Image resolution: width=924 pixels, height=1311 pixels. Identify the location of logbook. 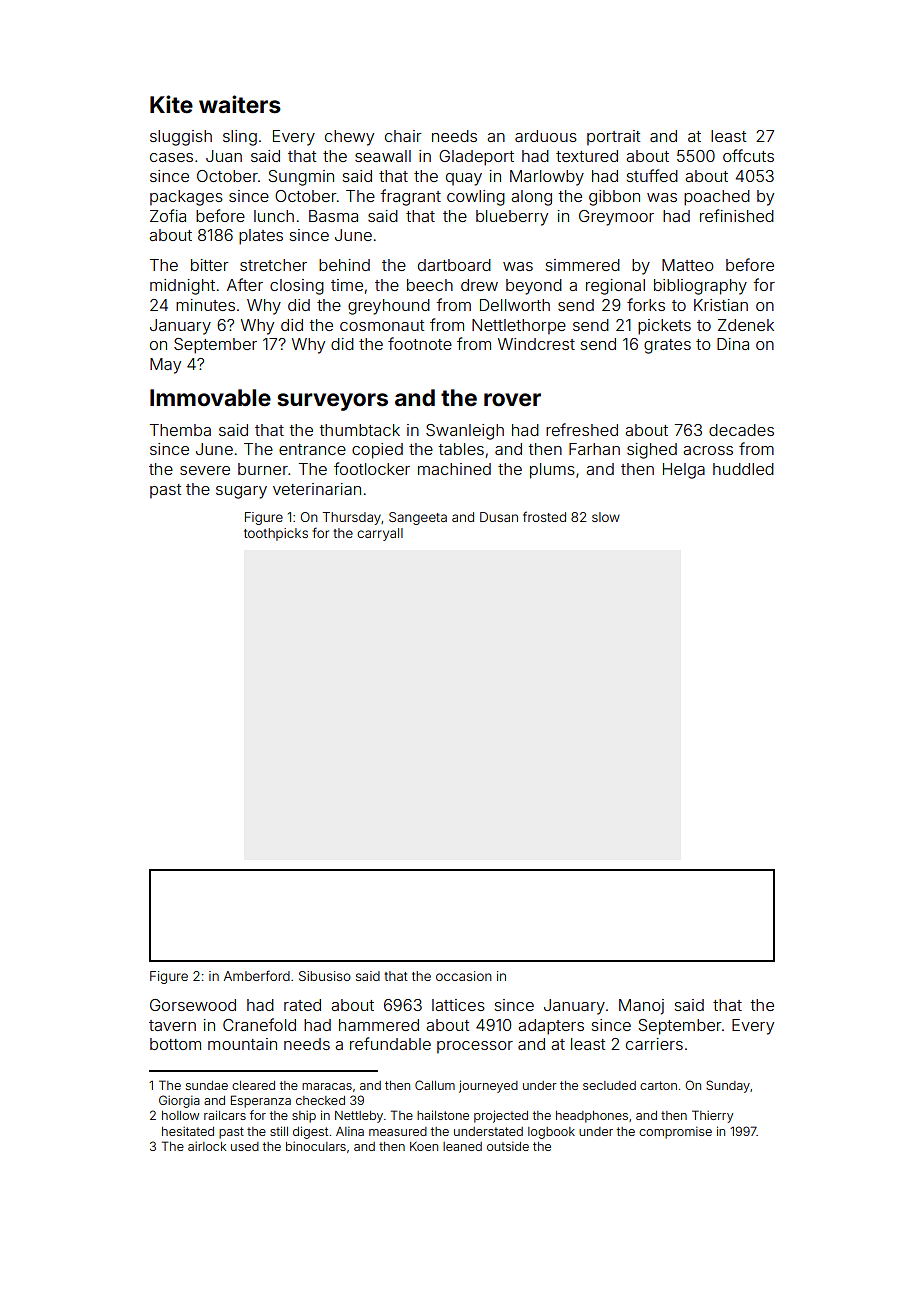
(551, 1133).
